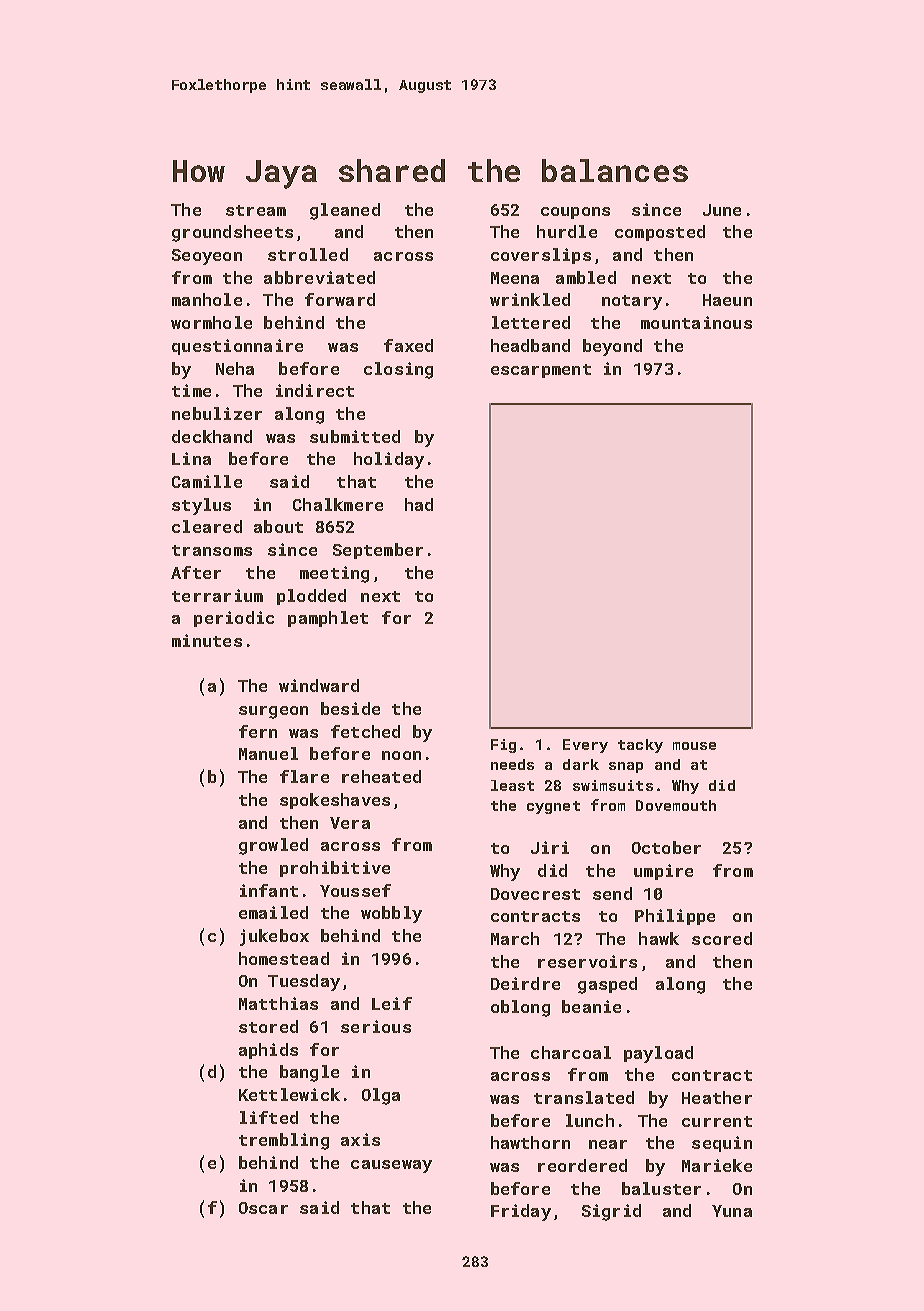  What do you see at coordinates (381, 776) in the screenshot?
I see `reheated` at bounding box center [381, 776].
